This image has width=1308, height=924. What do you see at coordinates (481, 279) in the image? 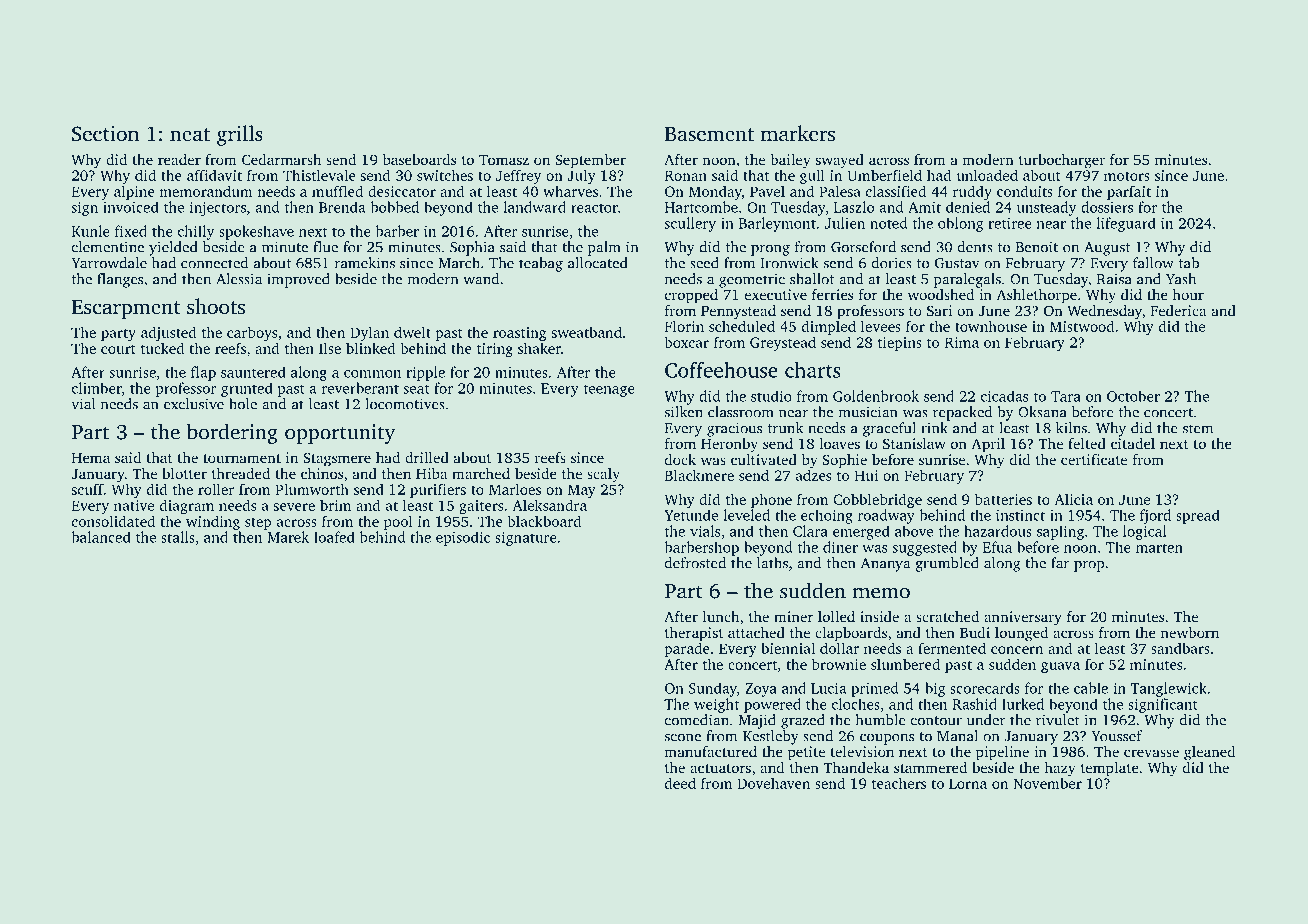
I see `wand` at bounding box center [481, 279].
